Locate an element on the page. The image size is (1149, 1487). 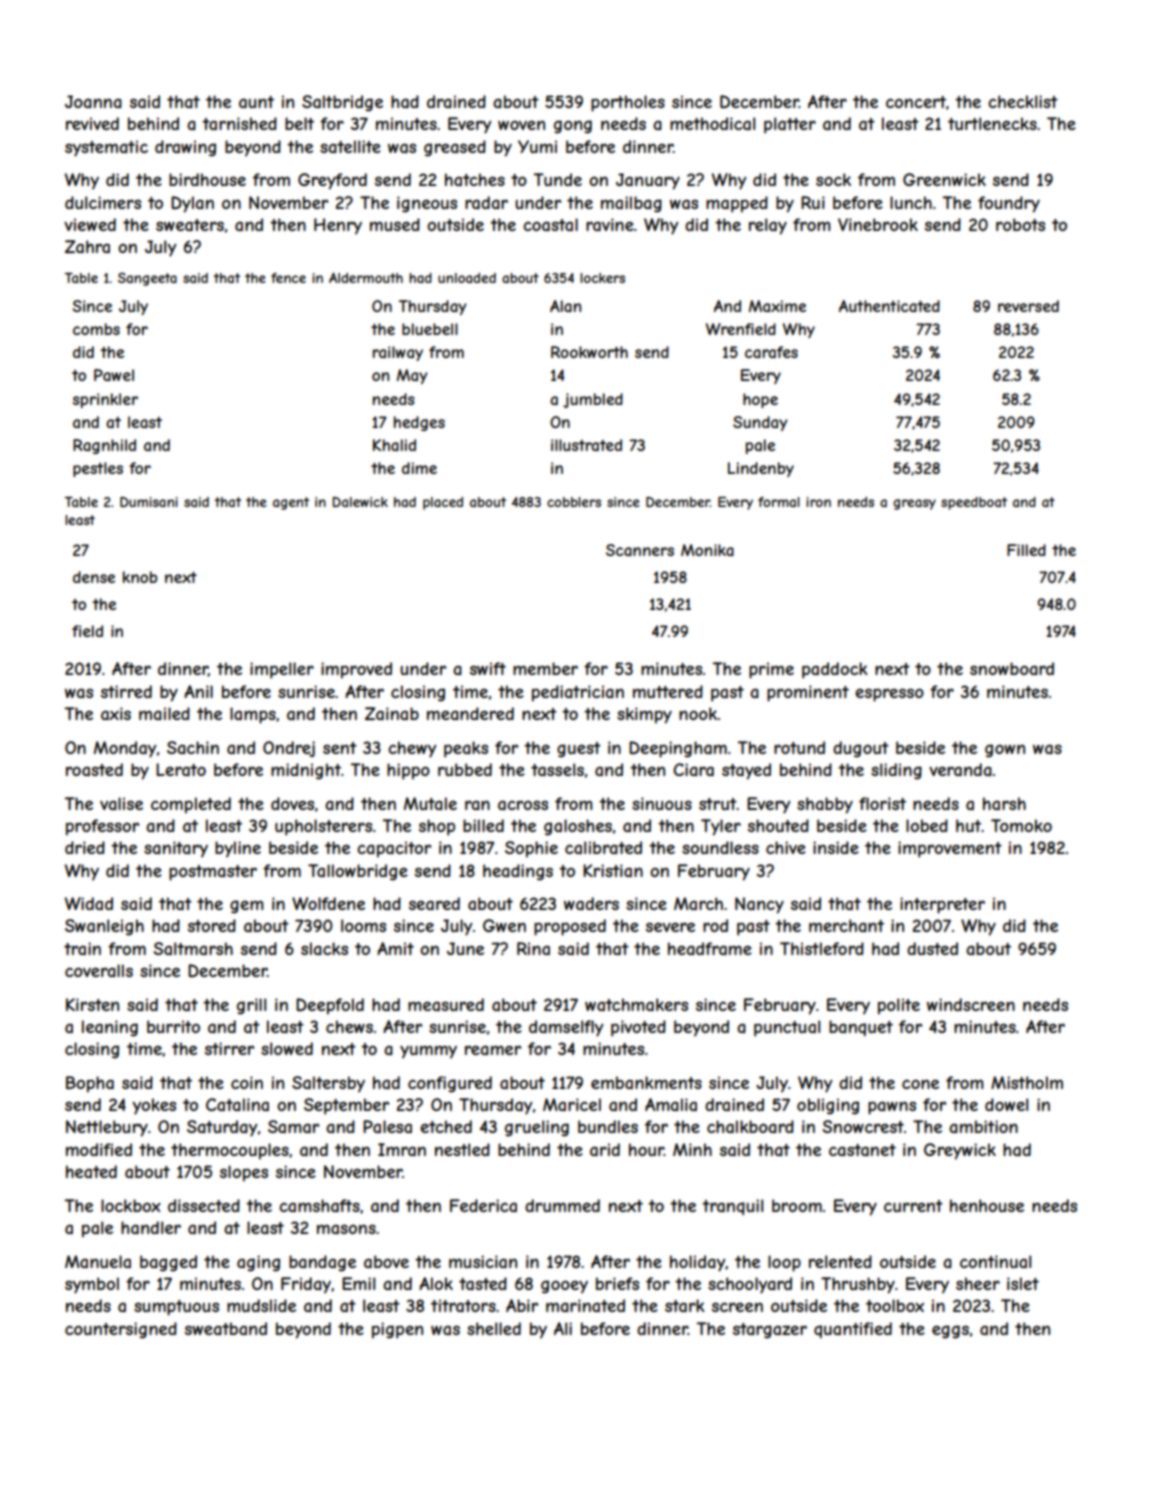
Gwen is located at coordinates (504, 925).
